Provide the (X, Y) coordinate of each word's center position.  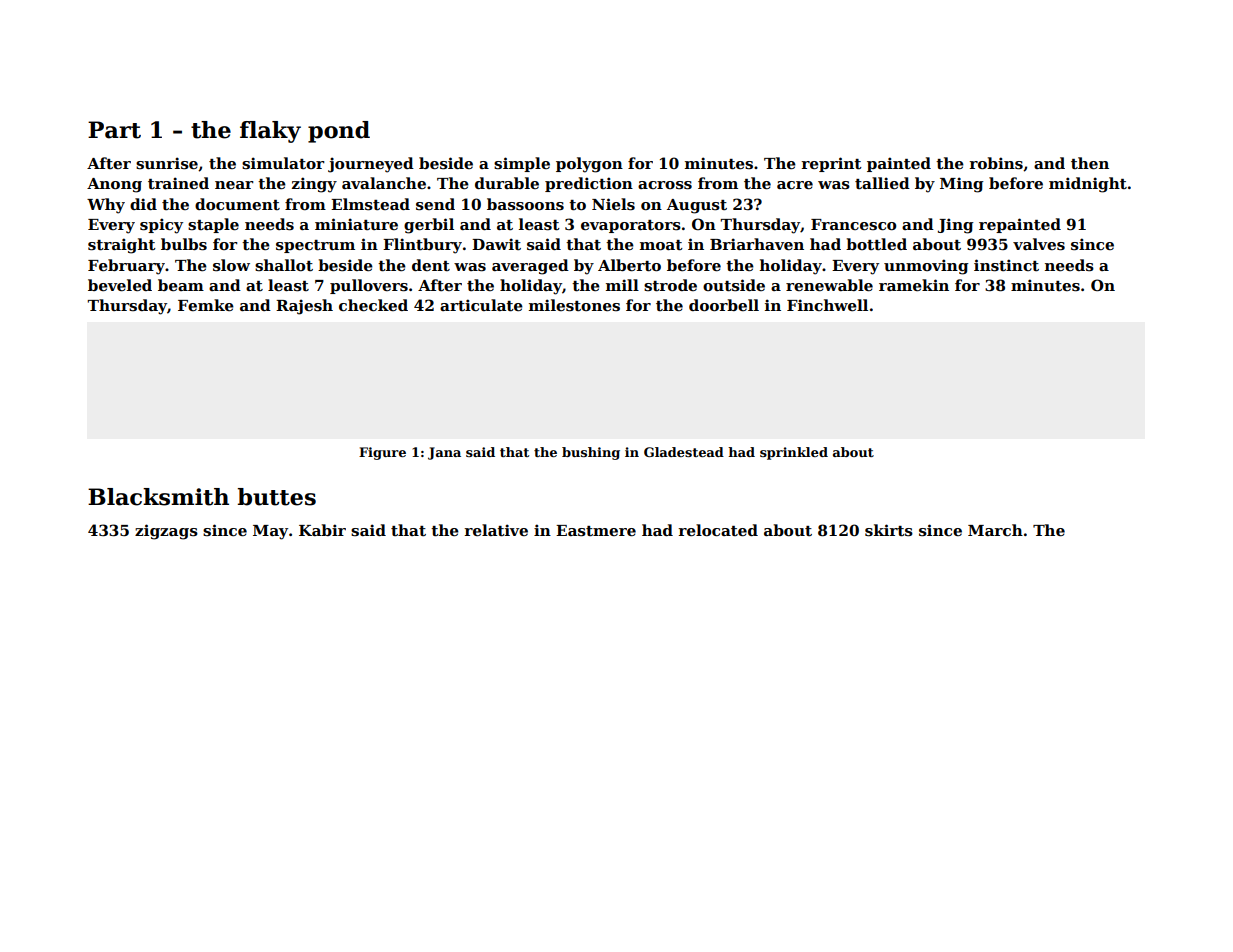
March (995, 530)
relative (496, 530)
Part (114, 130)
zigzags (166, 532)
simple (522, 164)
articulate (481, 305)
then (1090, 163)
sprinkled (794, 453)
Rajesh (304, 307)
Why (106, 206)
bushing (591, 453)
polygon (589, 165)
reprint (832, 164)
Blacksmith (158, 497)
